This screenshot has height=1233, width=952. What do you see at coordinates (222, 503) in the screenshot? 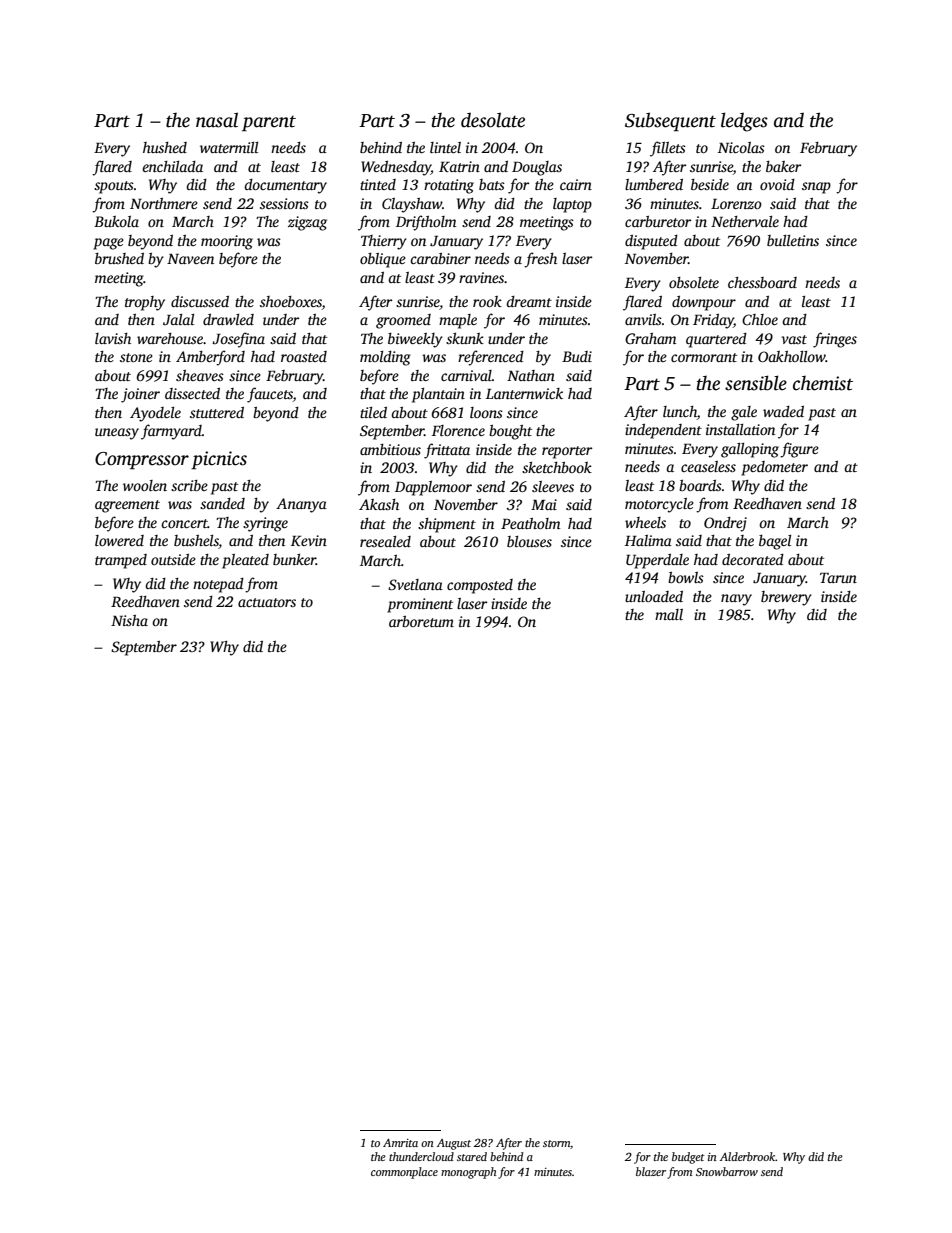
I see `sanded` at bounding box center [222, 503].
